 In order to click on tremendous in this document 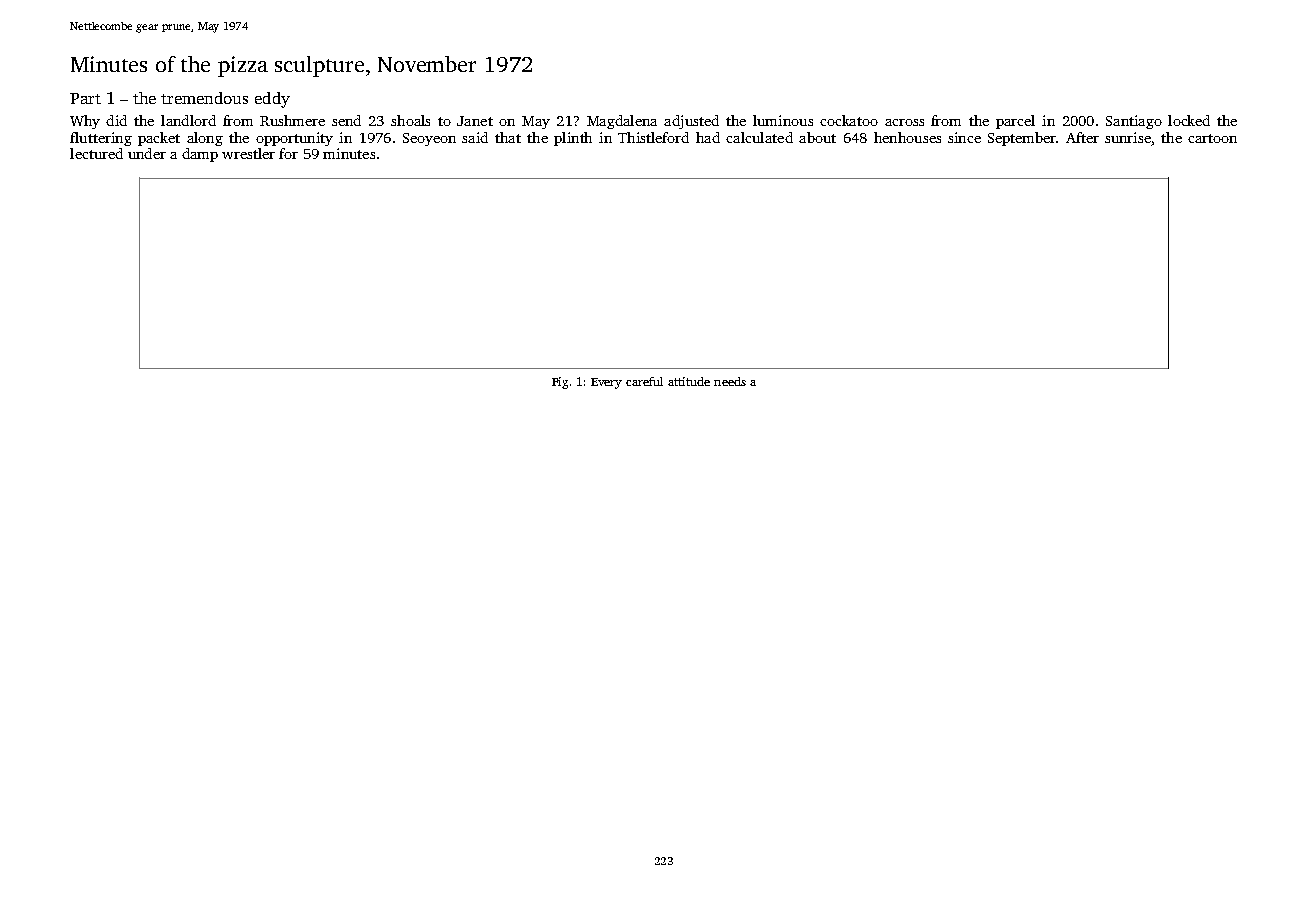, I will do `click(204, 98)`.
